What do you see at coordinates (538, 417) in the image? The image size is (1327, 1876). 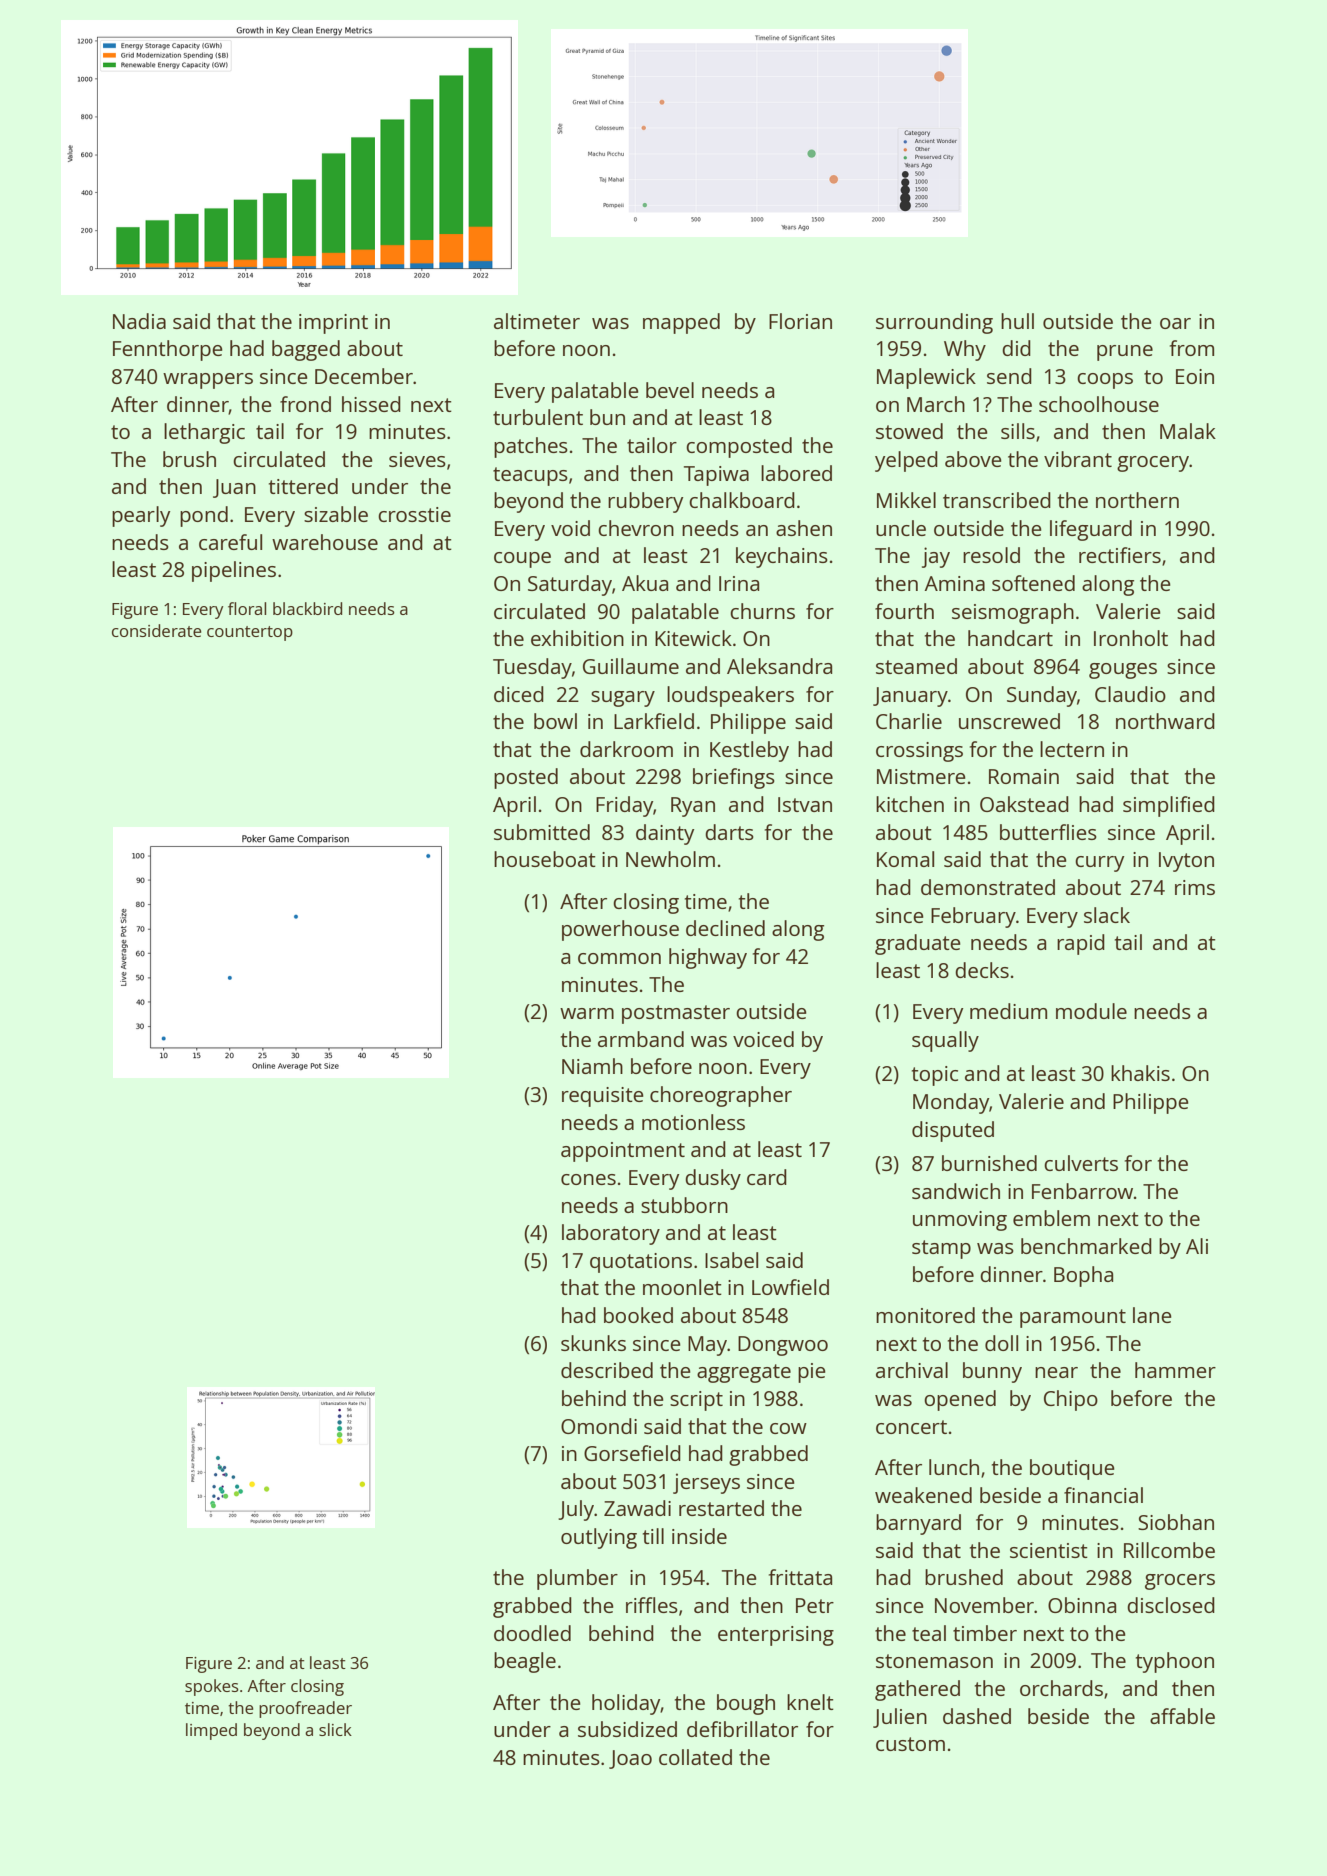 I see `turbulent` at bounding box center [538, 417].
